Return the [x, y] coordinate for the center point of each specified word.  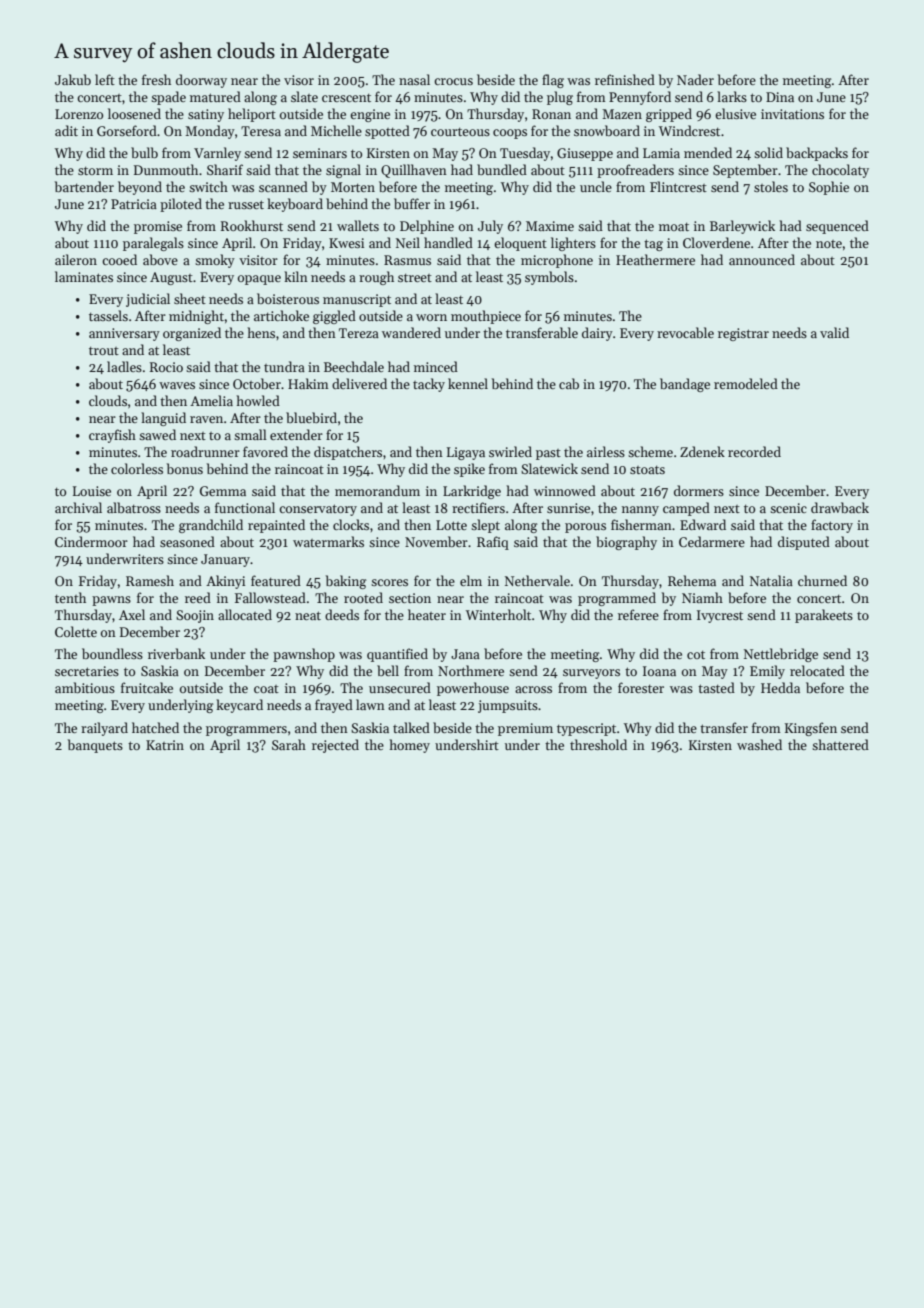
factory [832, 526]
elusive [735, 113]
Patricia [134, 204]
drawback [840, 507]
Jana [465, 654]
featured [276, 580]
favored [265, 451]
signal [343, 171]
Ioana [659, 671]
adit [66, 130]
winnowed [565, 490]
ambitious [85, 687]
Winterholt [498, 614]
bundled [502, 169]
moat [674, 226]
